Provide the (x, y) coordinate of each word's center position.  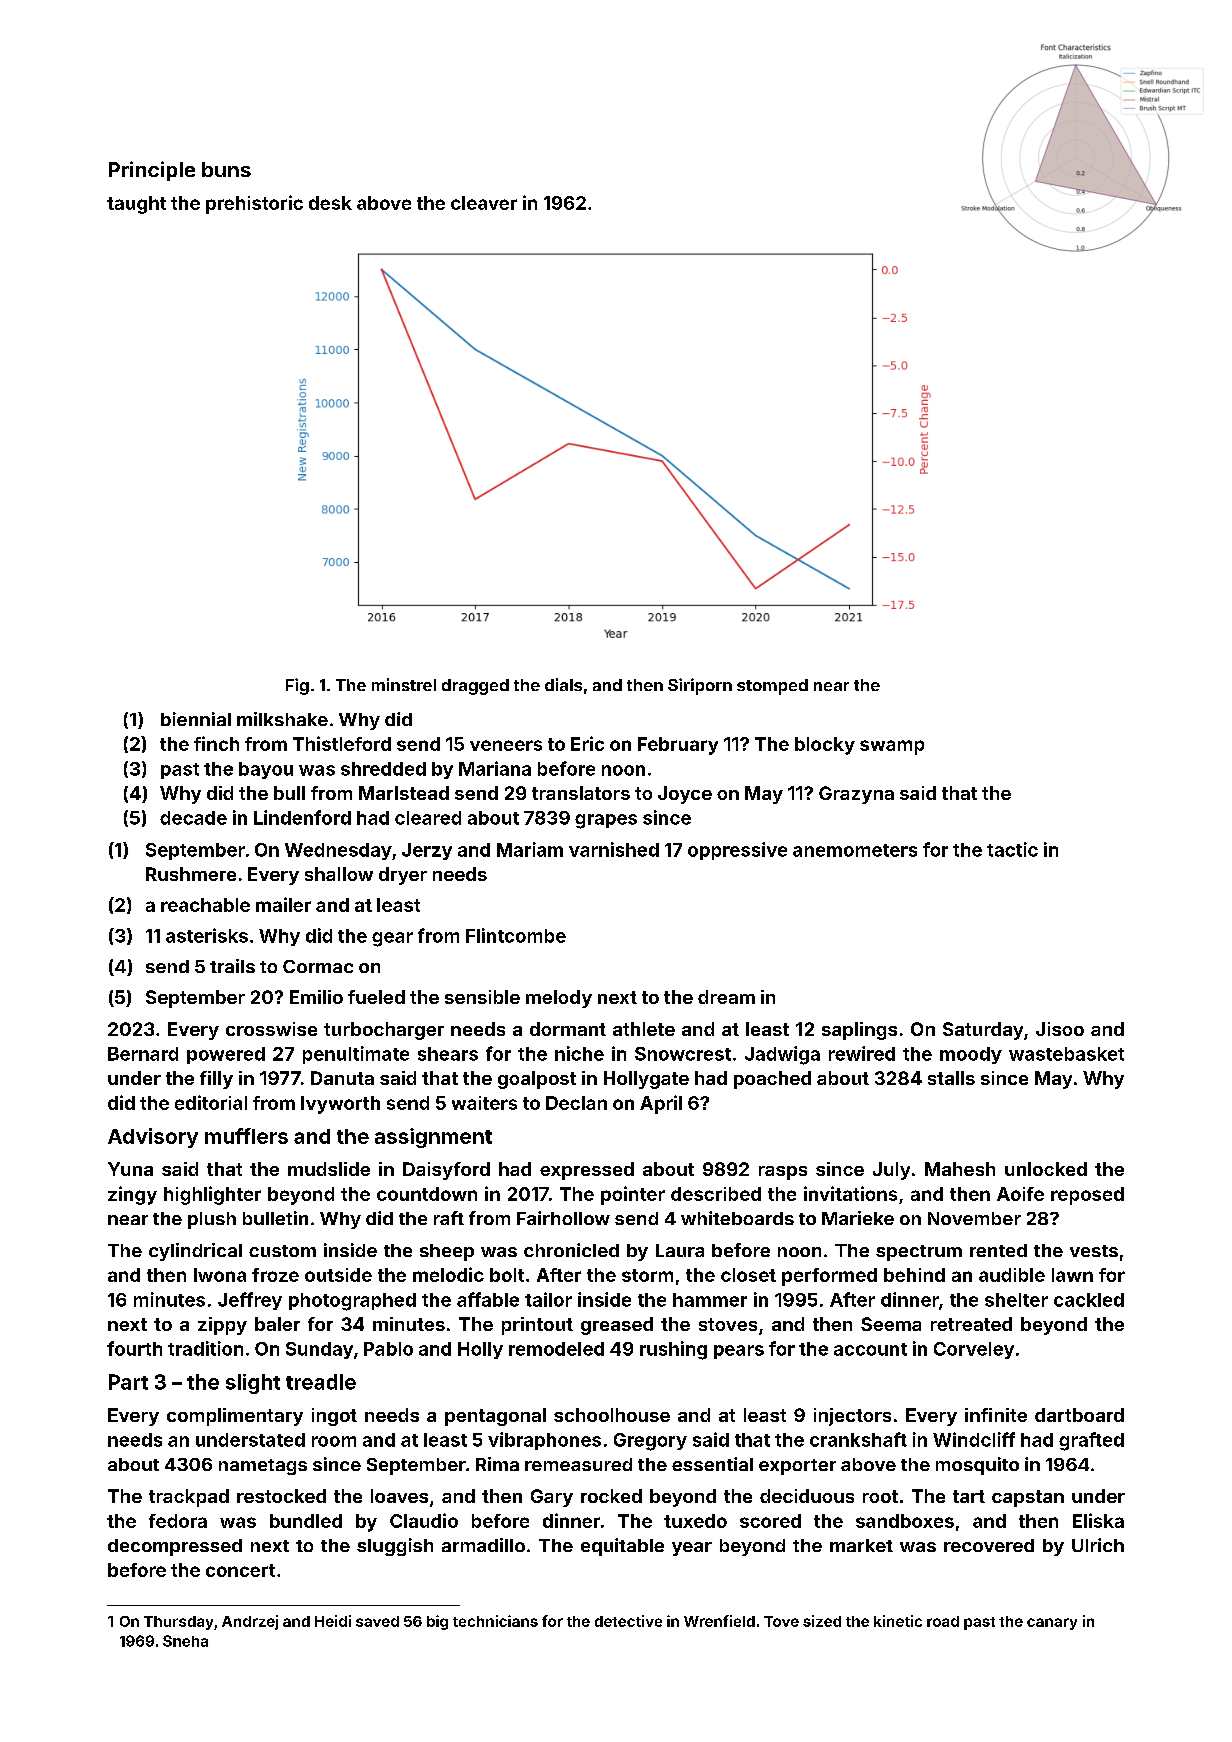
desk (330, 203)
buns (226, 169)
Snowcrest (683, 1054)
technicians (495, 1621)
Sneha (185, 1641)
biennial (196, 719)
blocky (825, 746)
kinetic (898, 1621)
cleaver (484, 203)
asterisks (207, 935)
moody (971, 1055)
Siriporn (700, 686)
